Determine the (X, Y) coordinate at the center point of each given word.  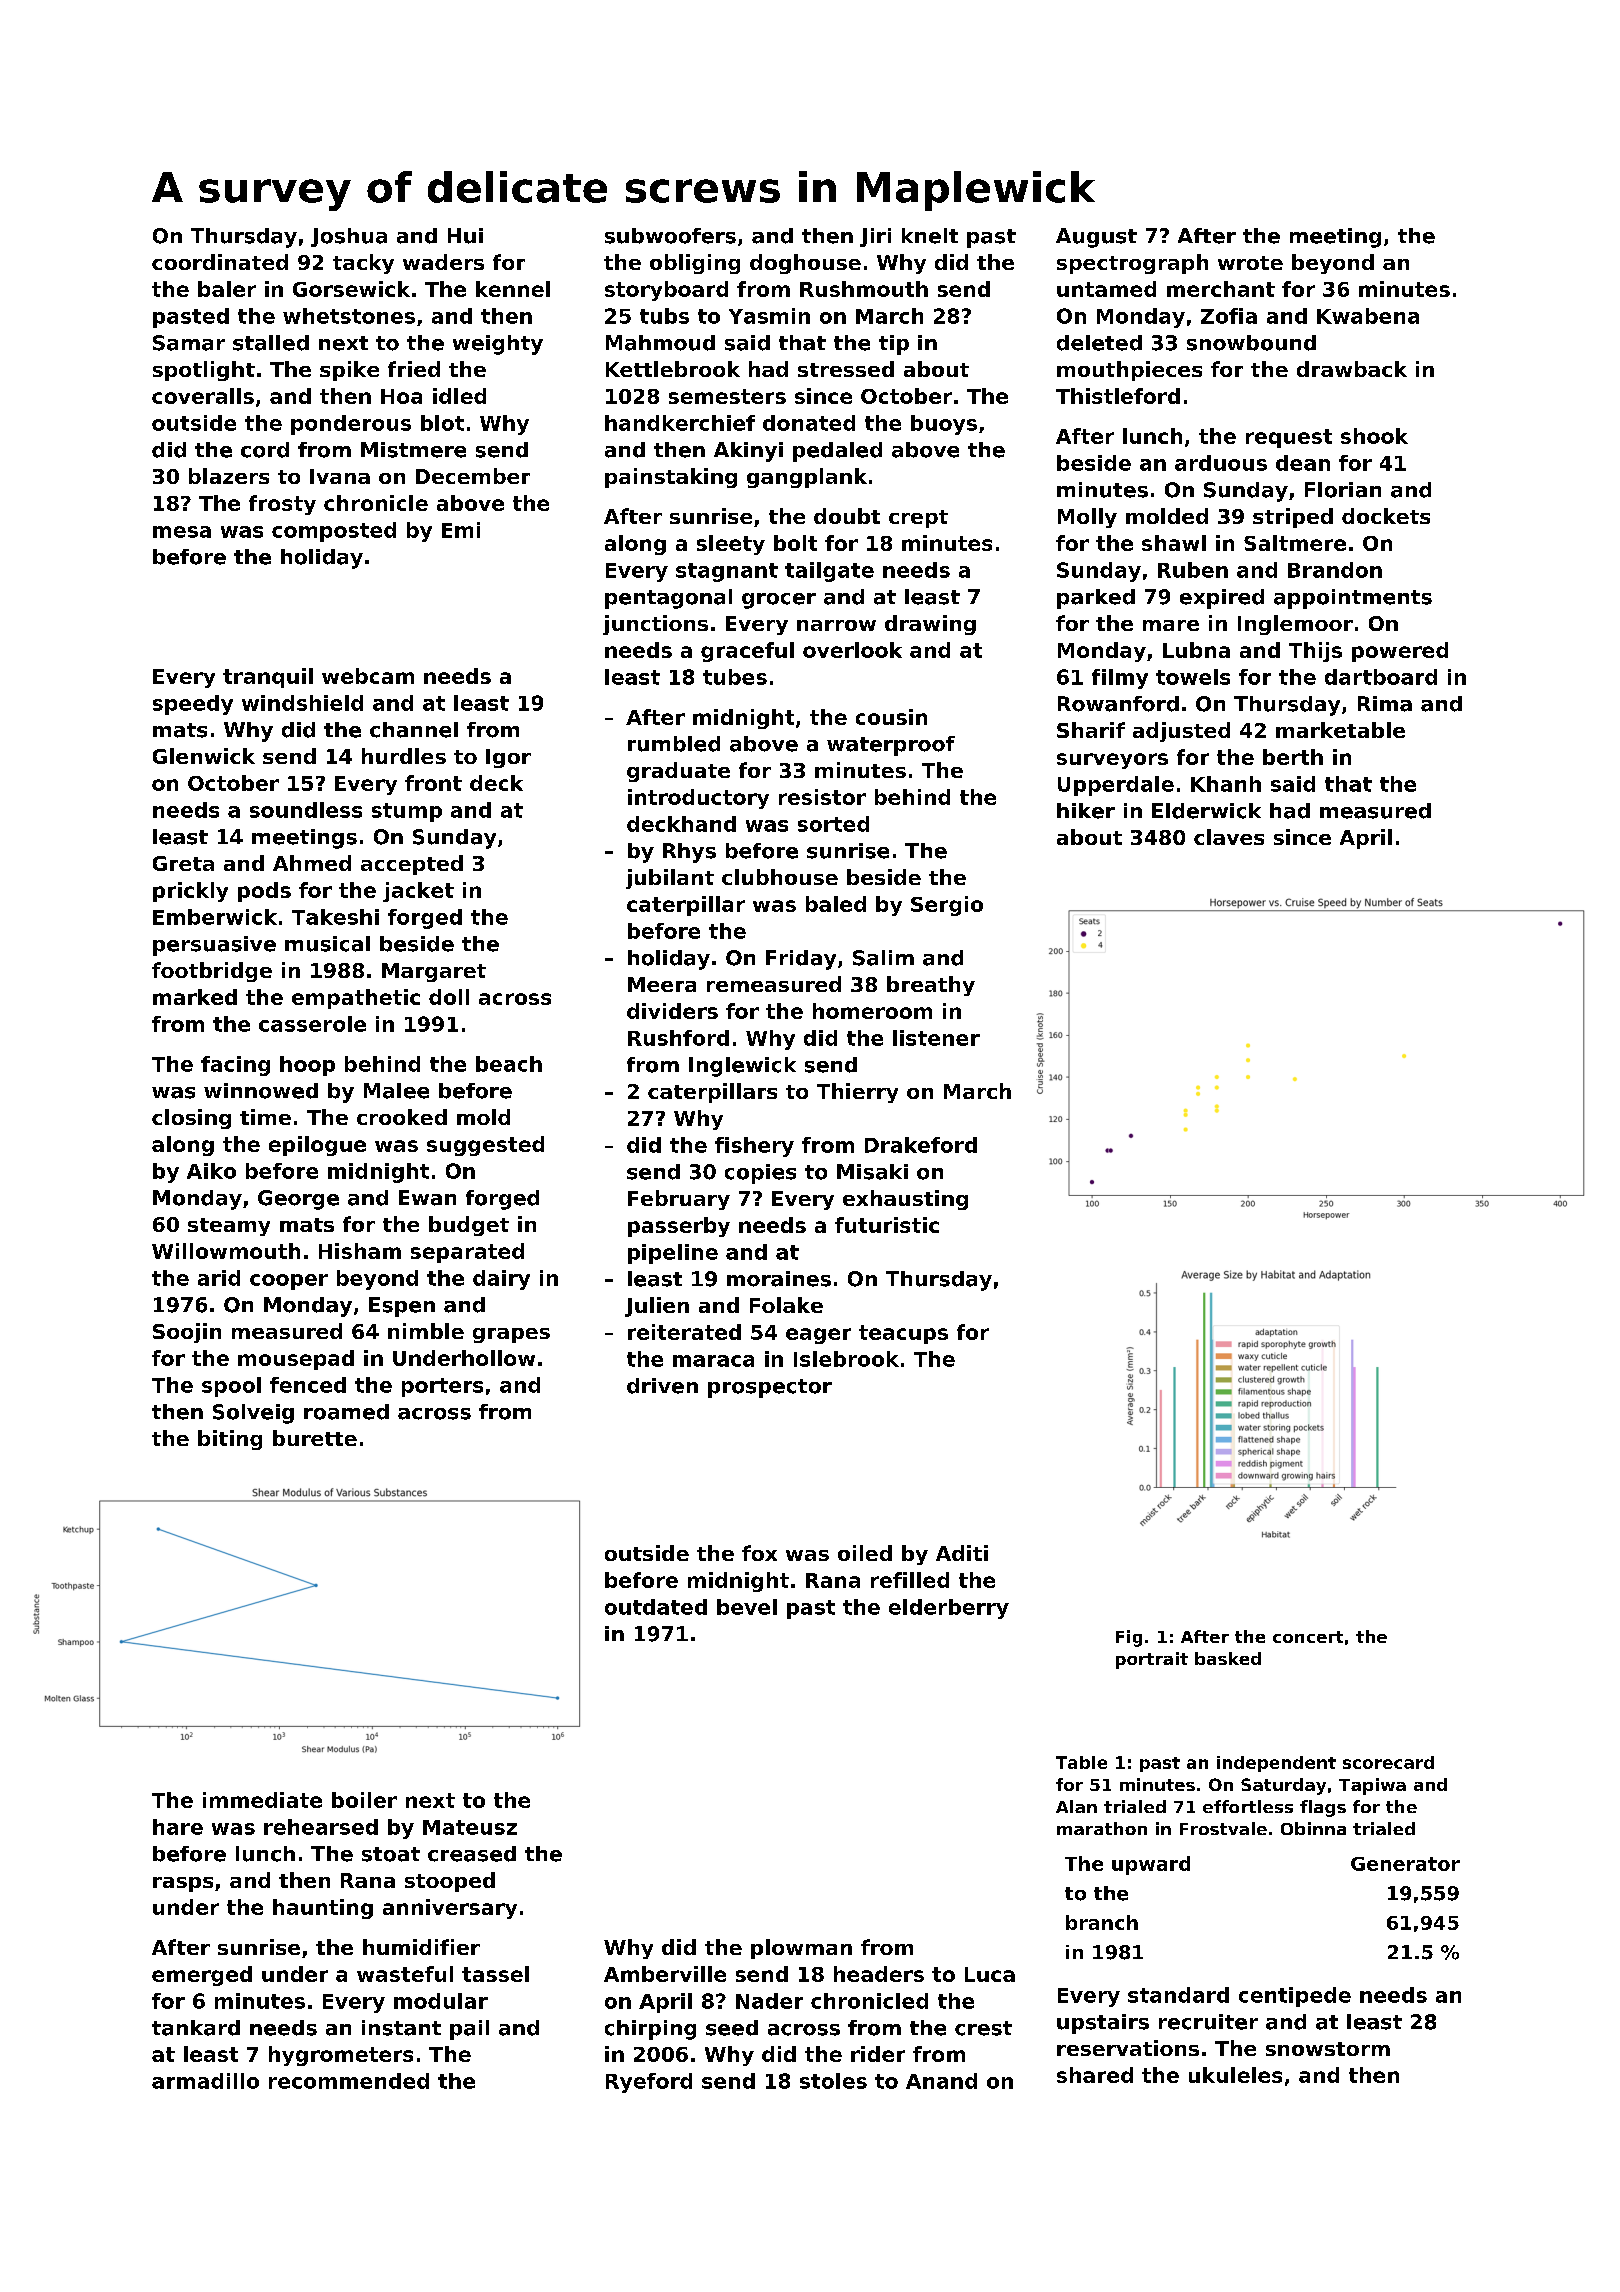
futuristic (887, 1225)
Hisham (360, 1251)
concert (1308, 1637)
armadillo (205, 2081)
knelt (930, 236)
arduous (1221, 463)
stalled (271, 343)
